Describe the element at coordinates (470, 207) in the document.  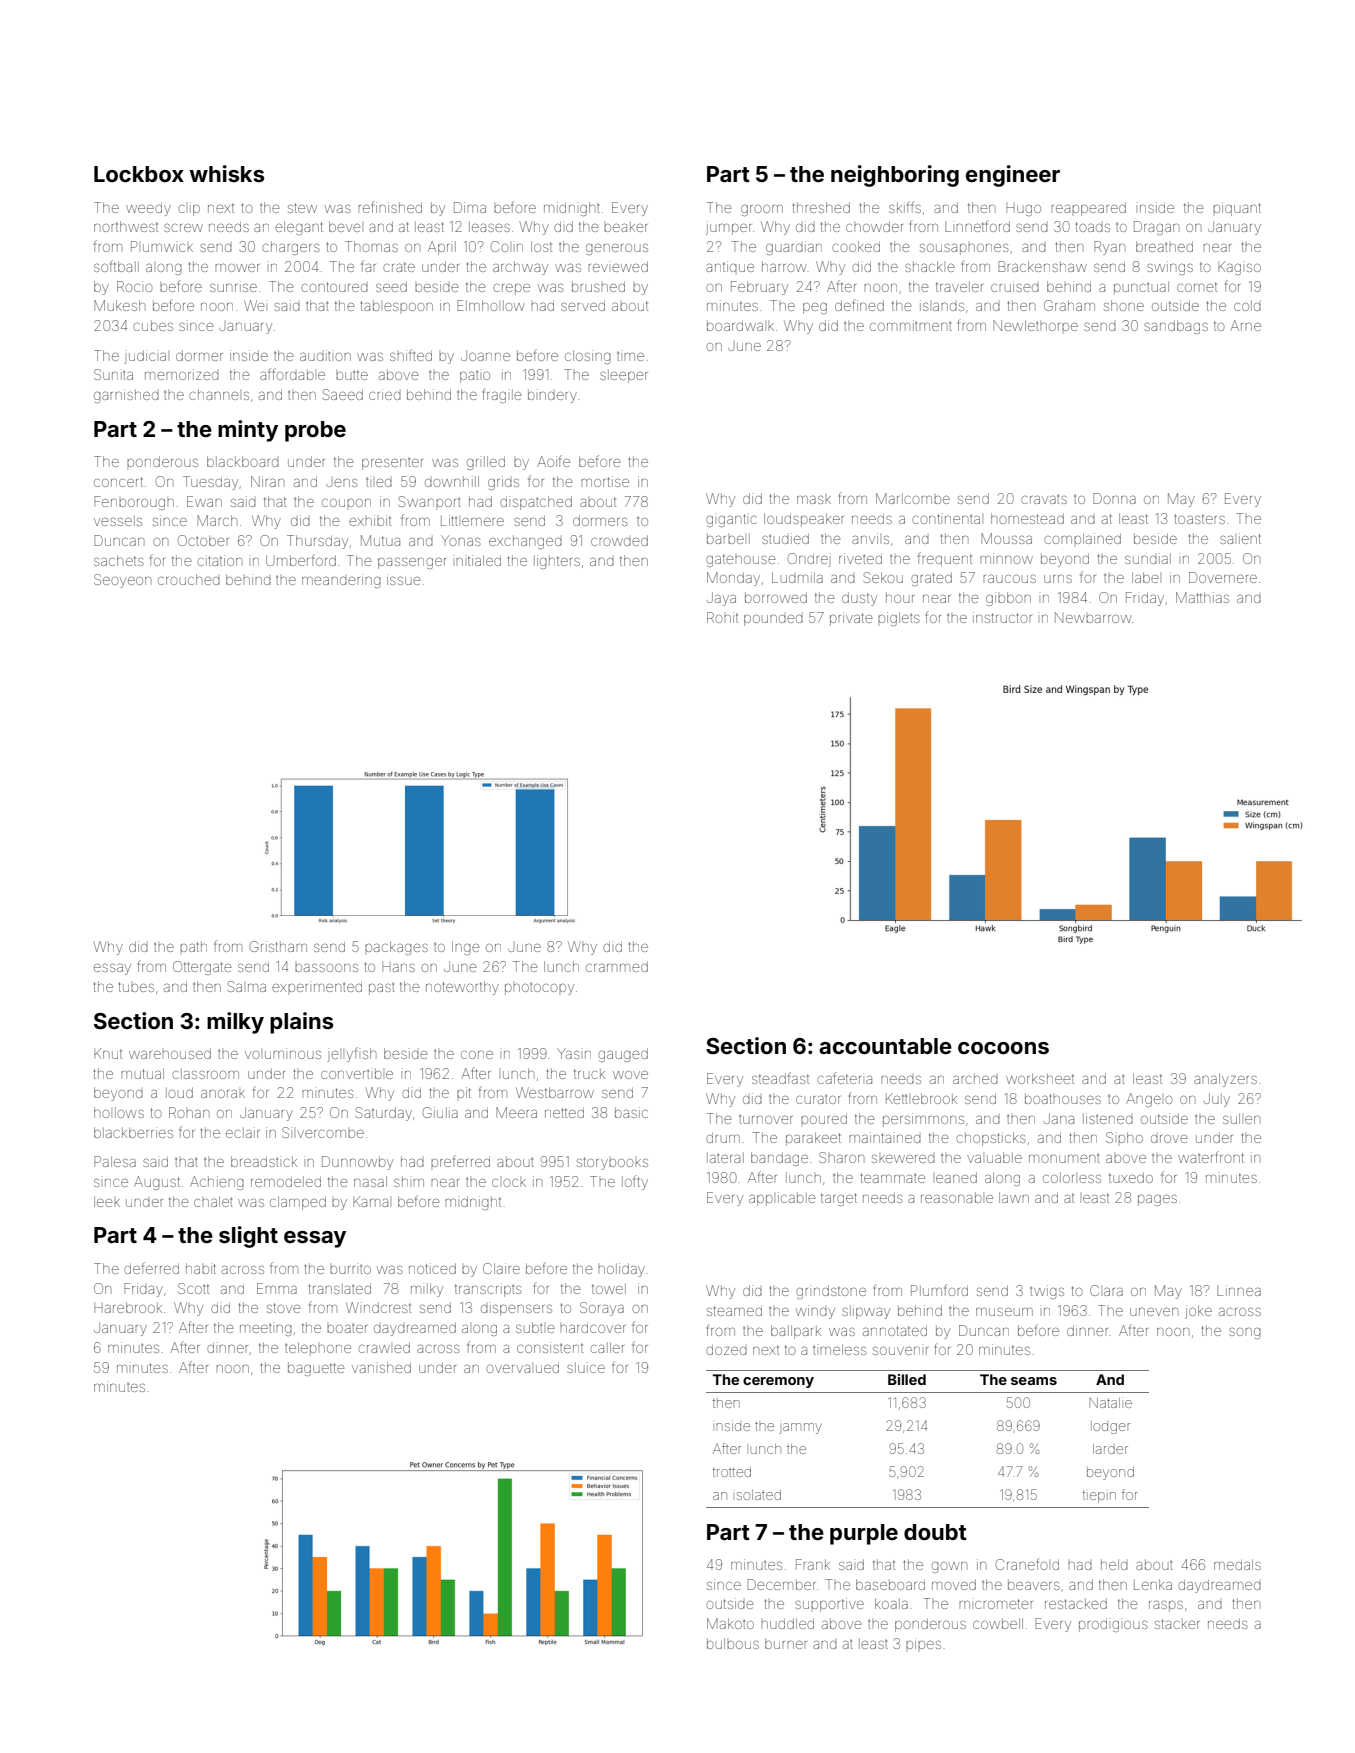
I see `Dima` at that location.
